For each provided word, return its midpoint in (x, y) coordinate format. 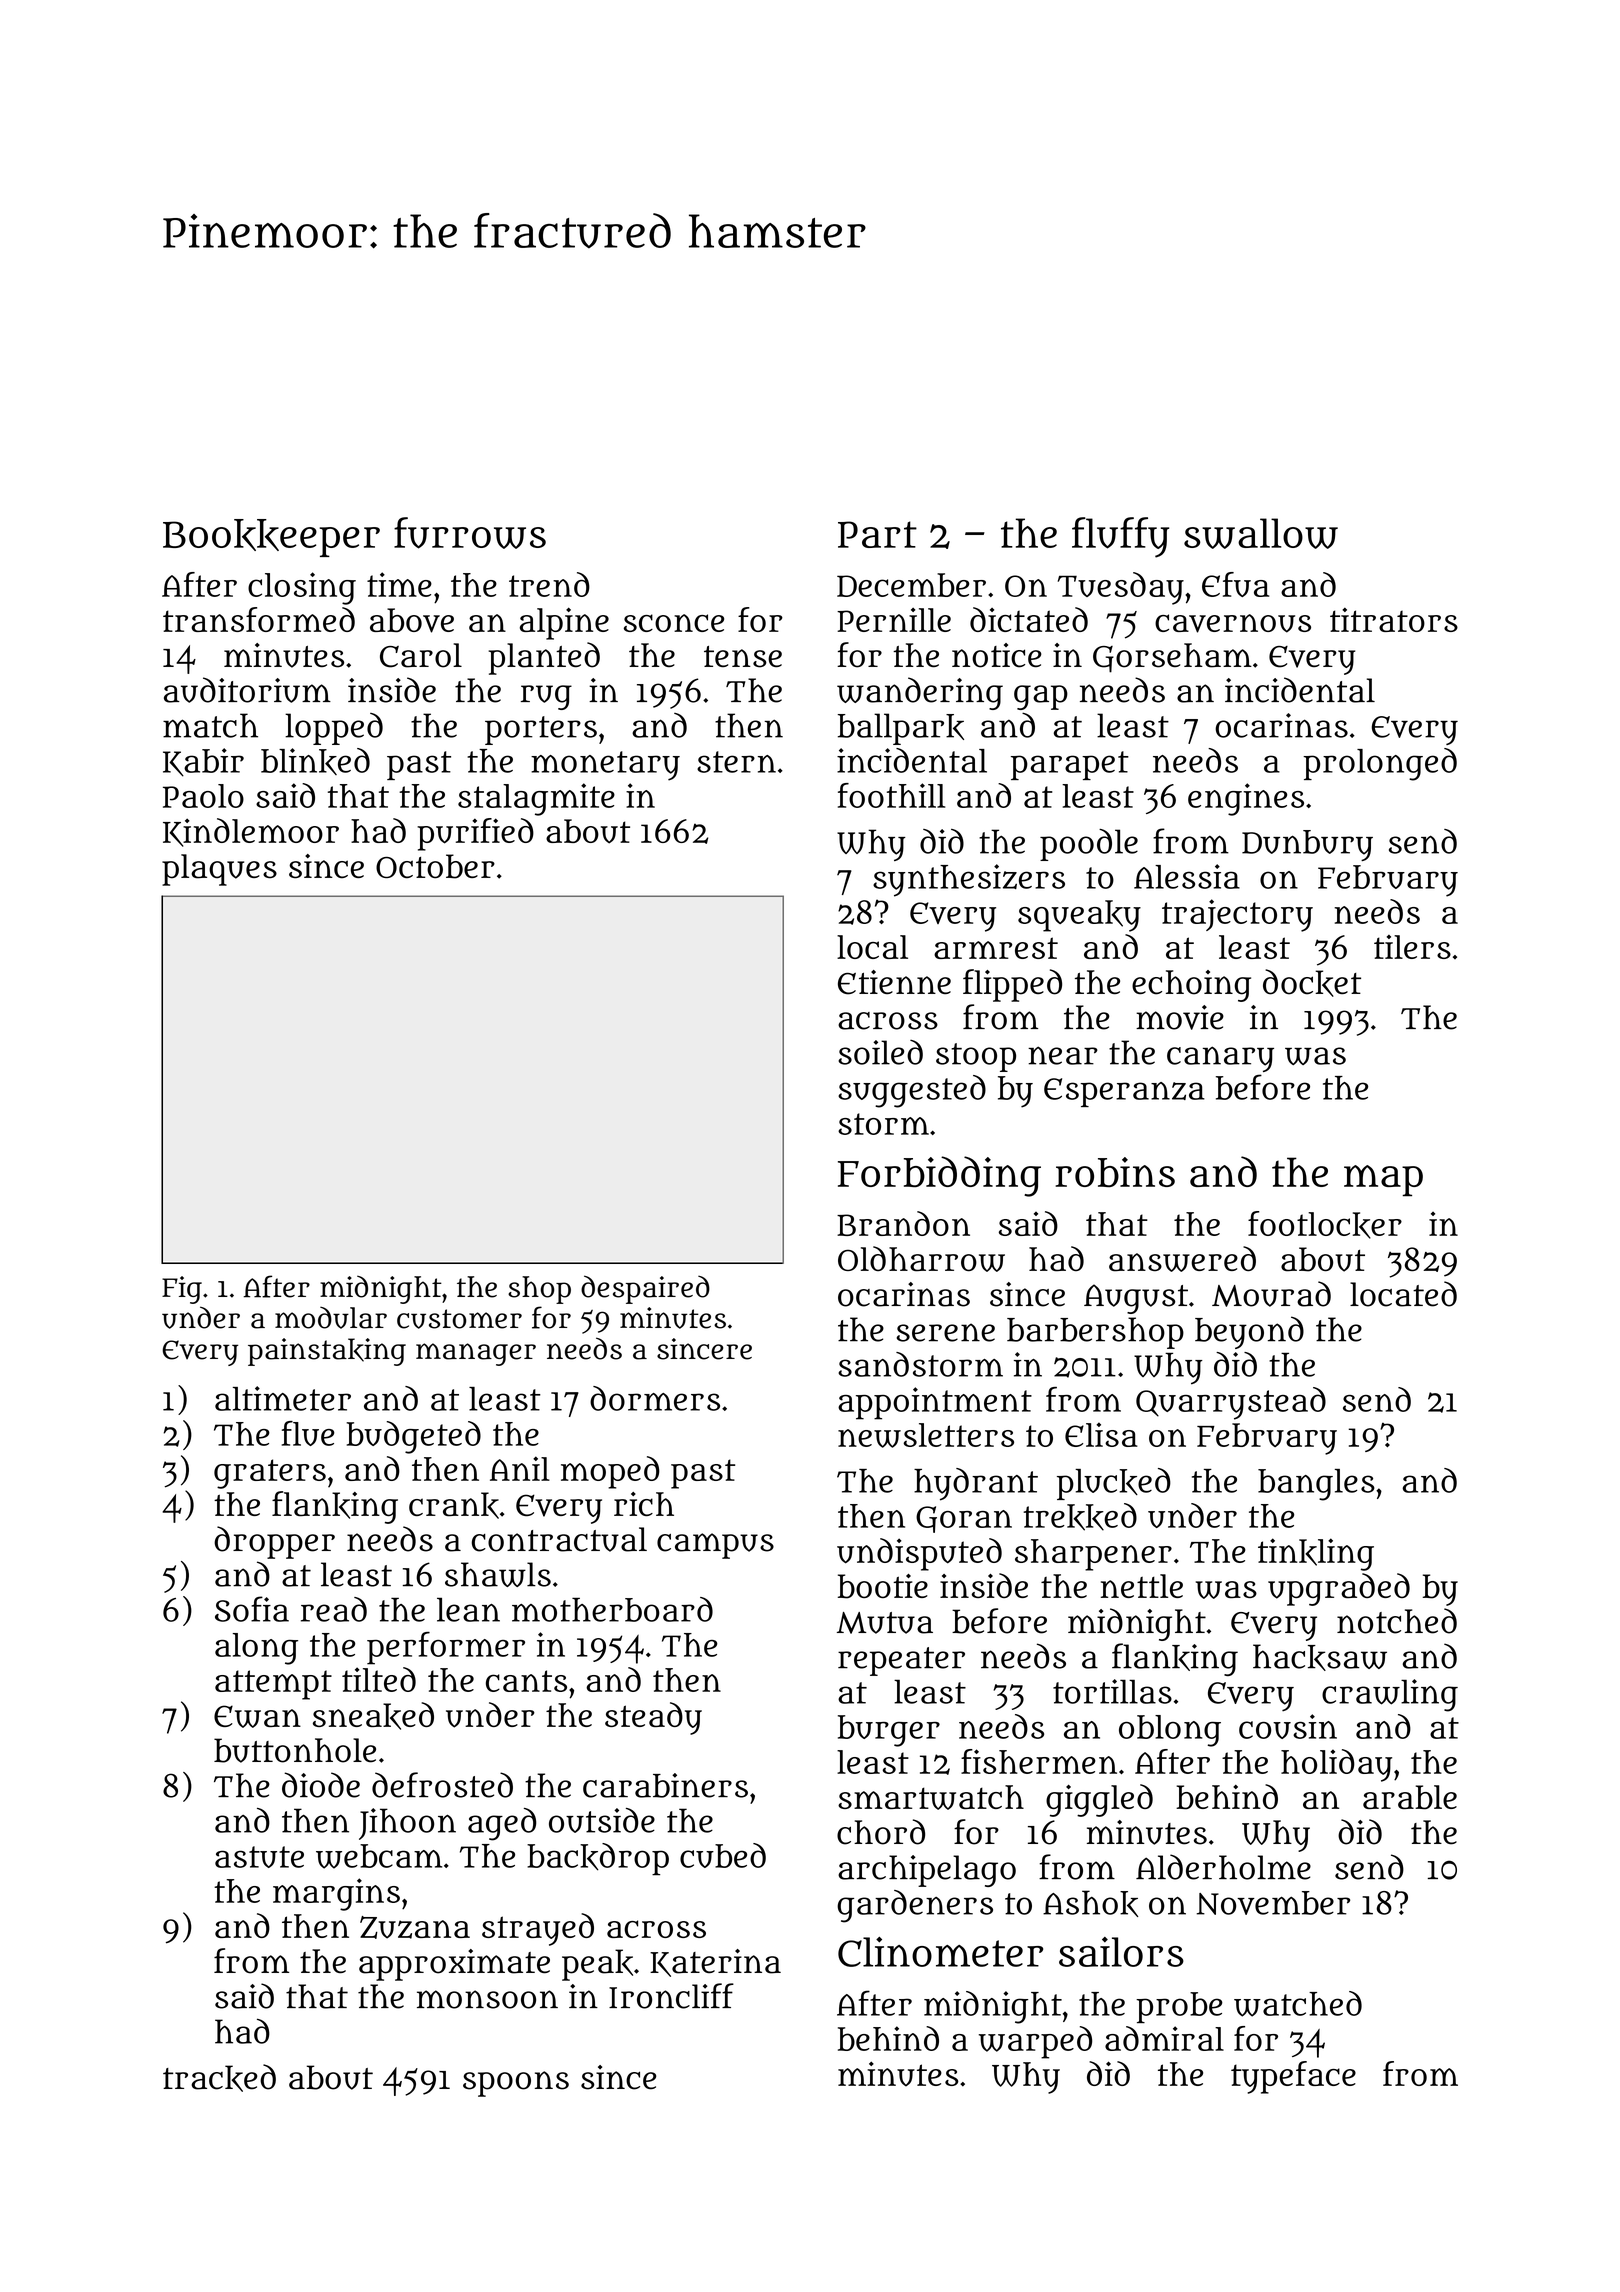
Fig (182, 1290)
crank (454, 1505)
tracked (219, 2078)
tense (743, 657)
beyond (1249, 1332)
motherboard (612, 1609)
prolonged (1380, 764)
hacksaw (1320, 1657)
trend (549, 584)
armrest (996, 948)
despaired (645, 1289)
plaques (219, 870)
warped (1035, 2042)
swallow (1261, 533)
